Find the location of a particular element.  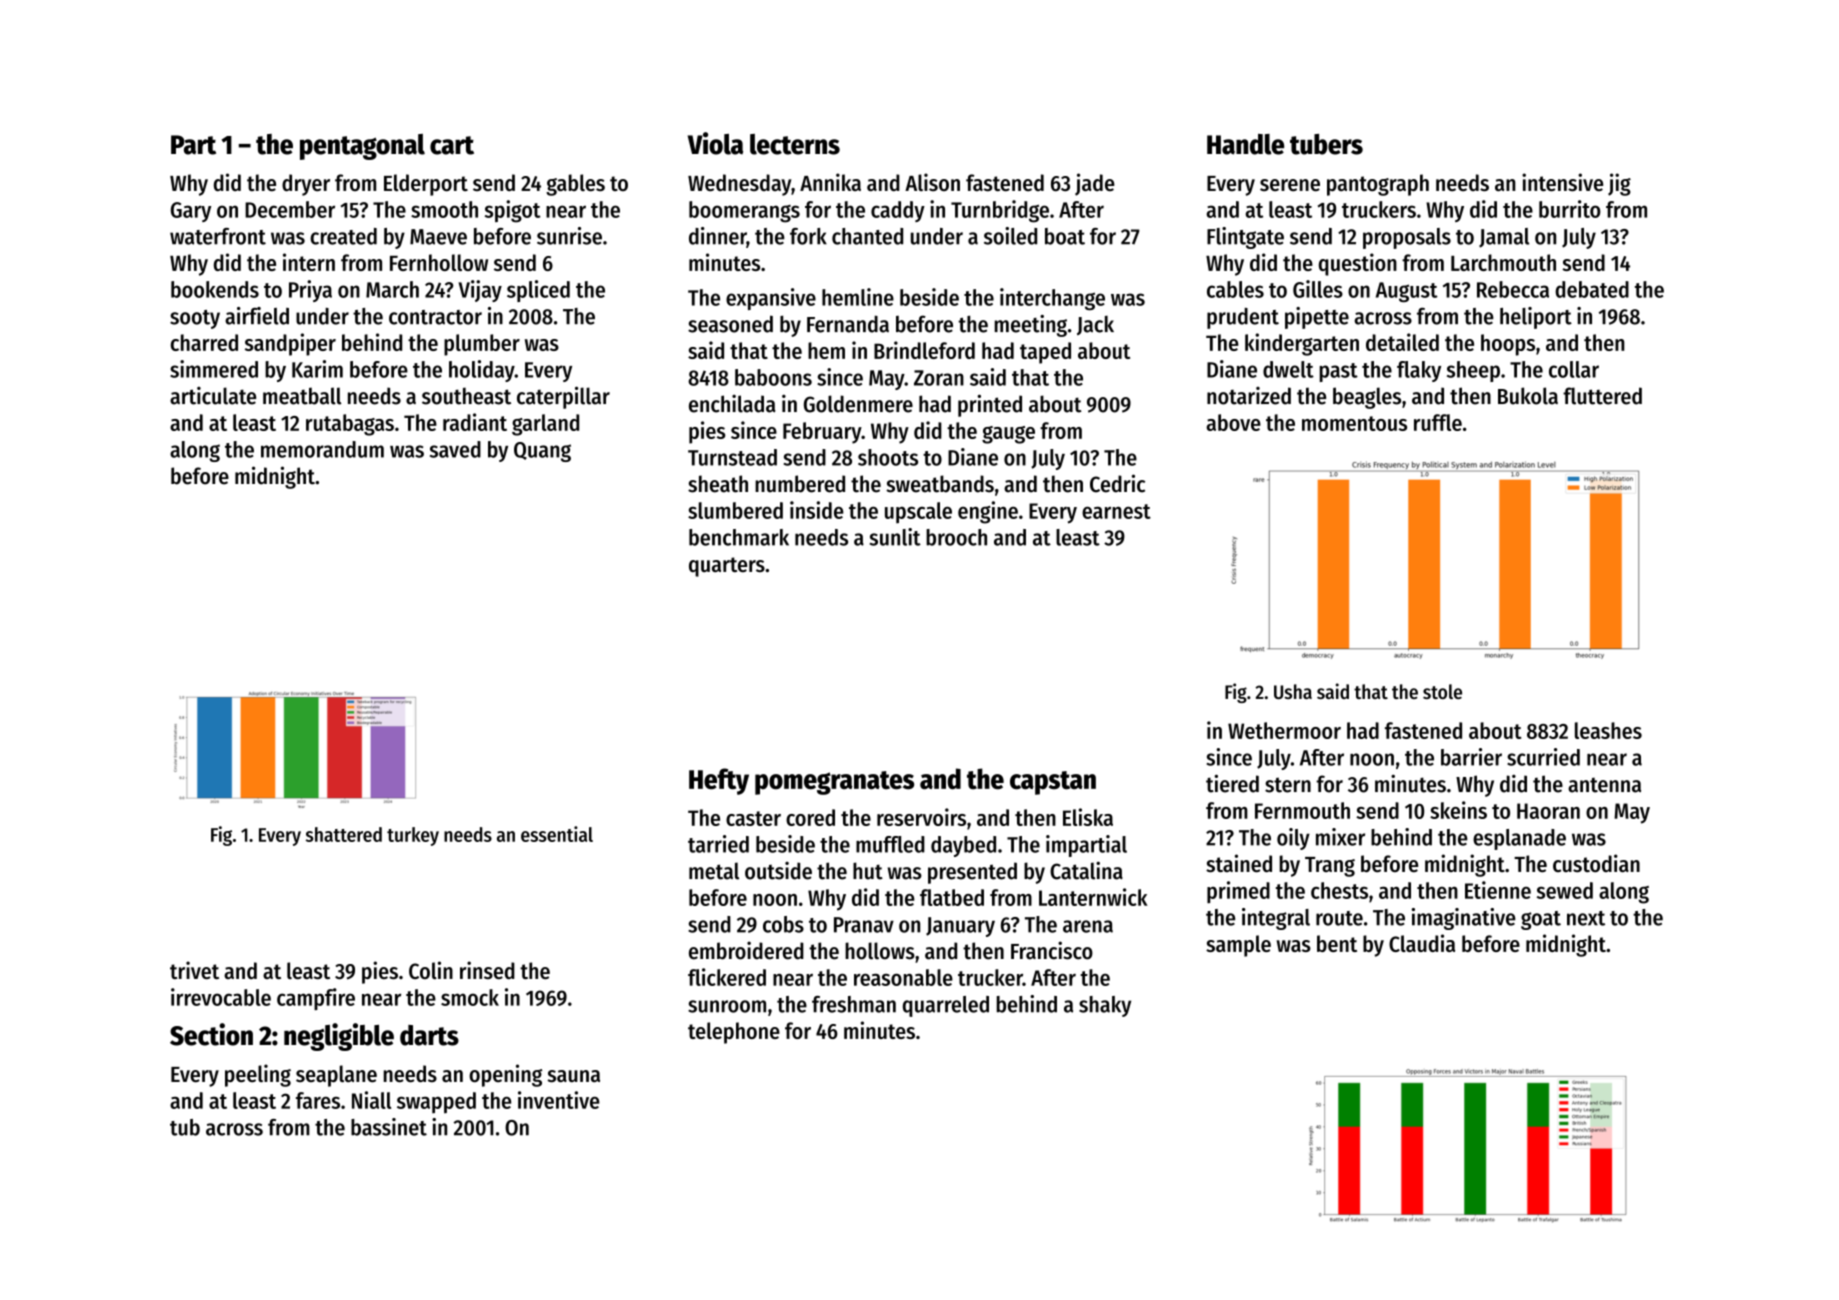

stole is located at coordinates (1442, 691).
